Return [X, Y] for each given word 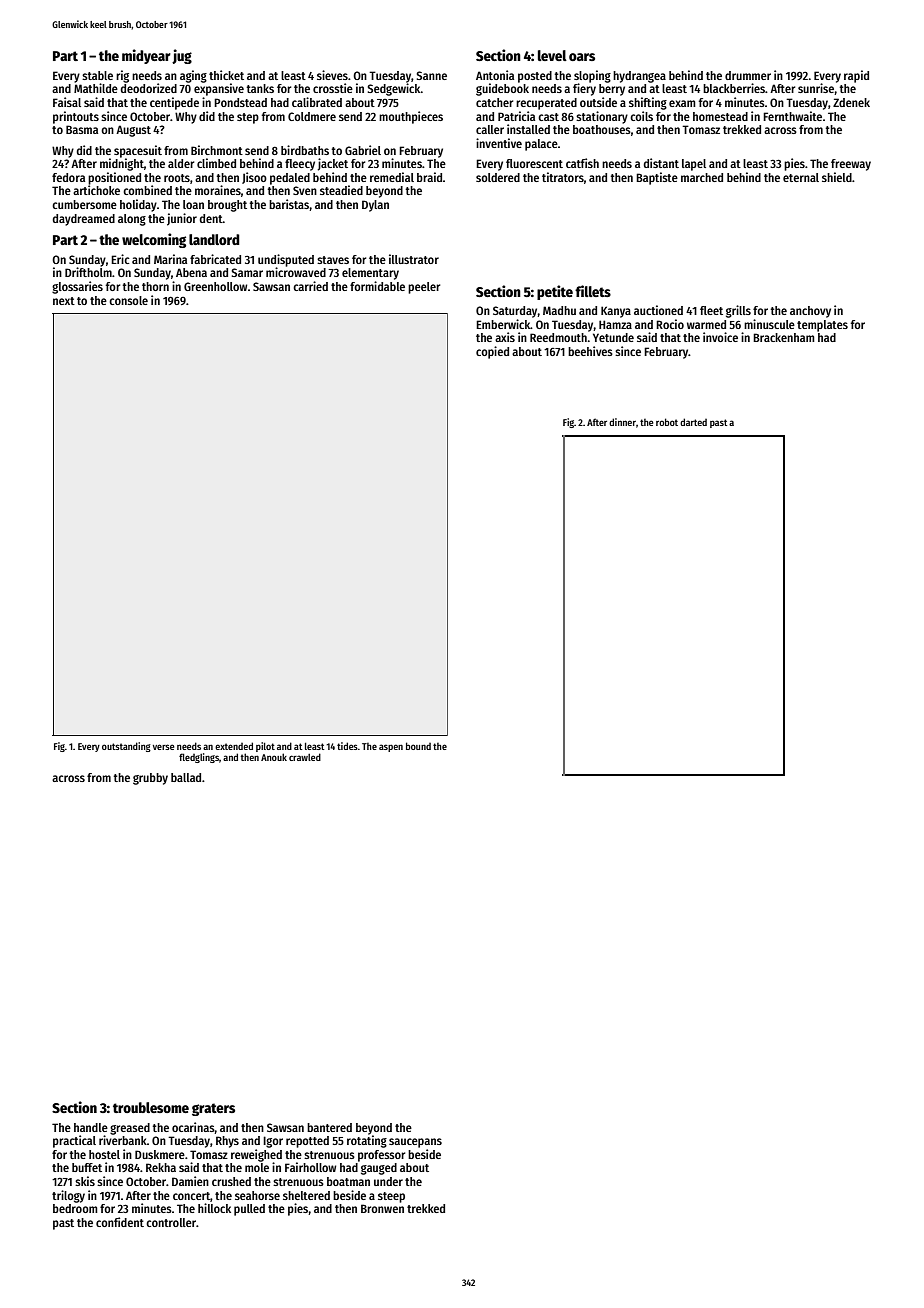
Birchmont [217, 150]
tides [347, 746]
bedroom [75, 1208]
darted [693, 422]
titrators [563, 177]
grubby [150, 779]
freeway [851, 165]
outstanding [126, 747]
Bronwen [382, 1208]
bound [418, 746]
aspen [391, 748]
